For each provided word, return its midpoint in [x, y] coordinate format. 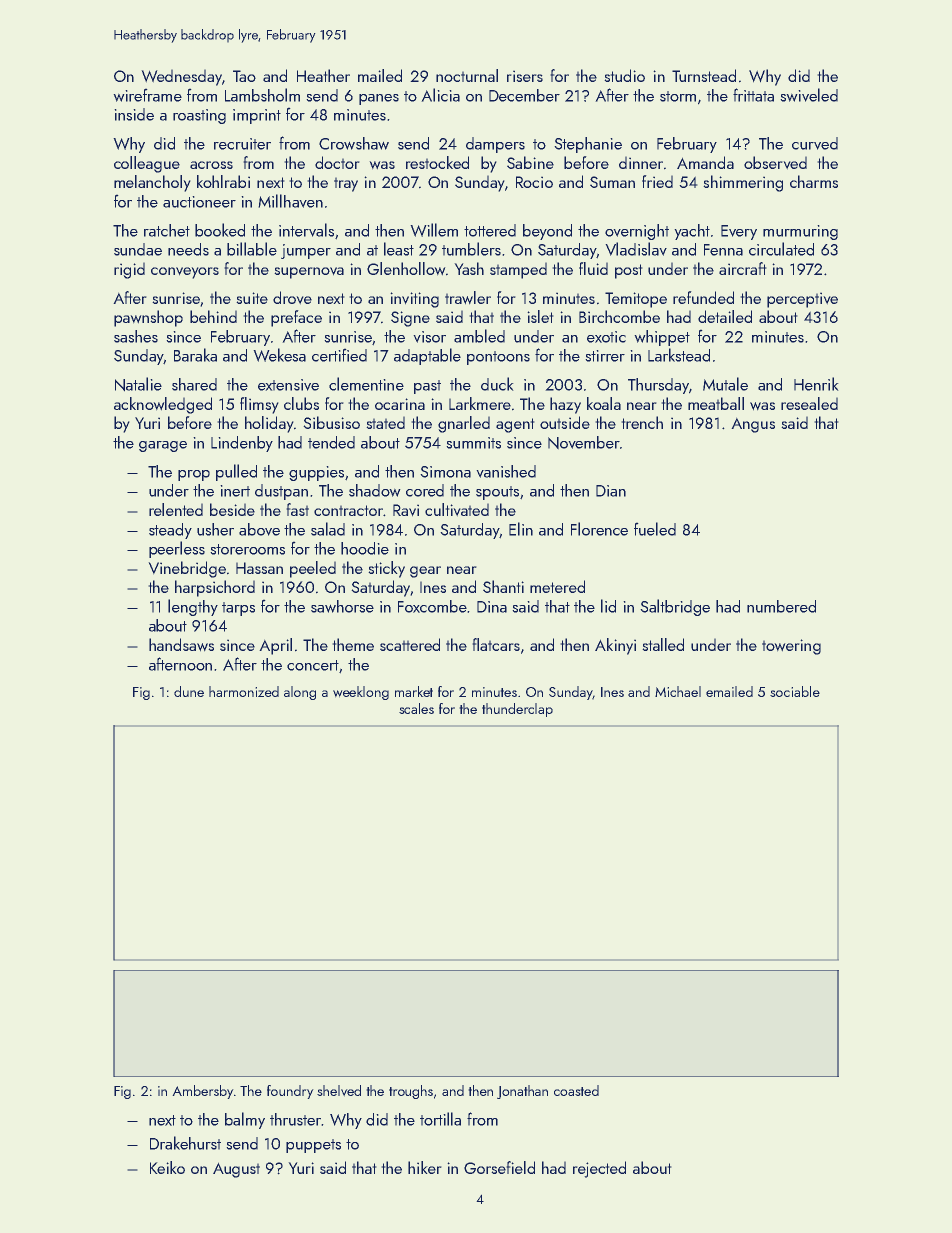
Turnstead [704, 75]
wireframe [148, 95]
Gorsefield [499, 1167]
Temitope [636, 300]
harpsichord [215, 588]
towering [791, 647]
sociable [795, 691]
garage [163, 446]
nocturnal [467, 75]
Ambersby [203, 1092]
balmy [245, 1120]
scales [416, 708]
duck [497, 384]
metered [557, 586]
